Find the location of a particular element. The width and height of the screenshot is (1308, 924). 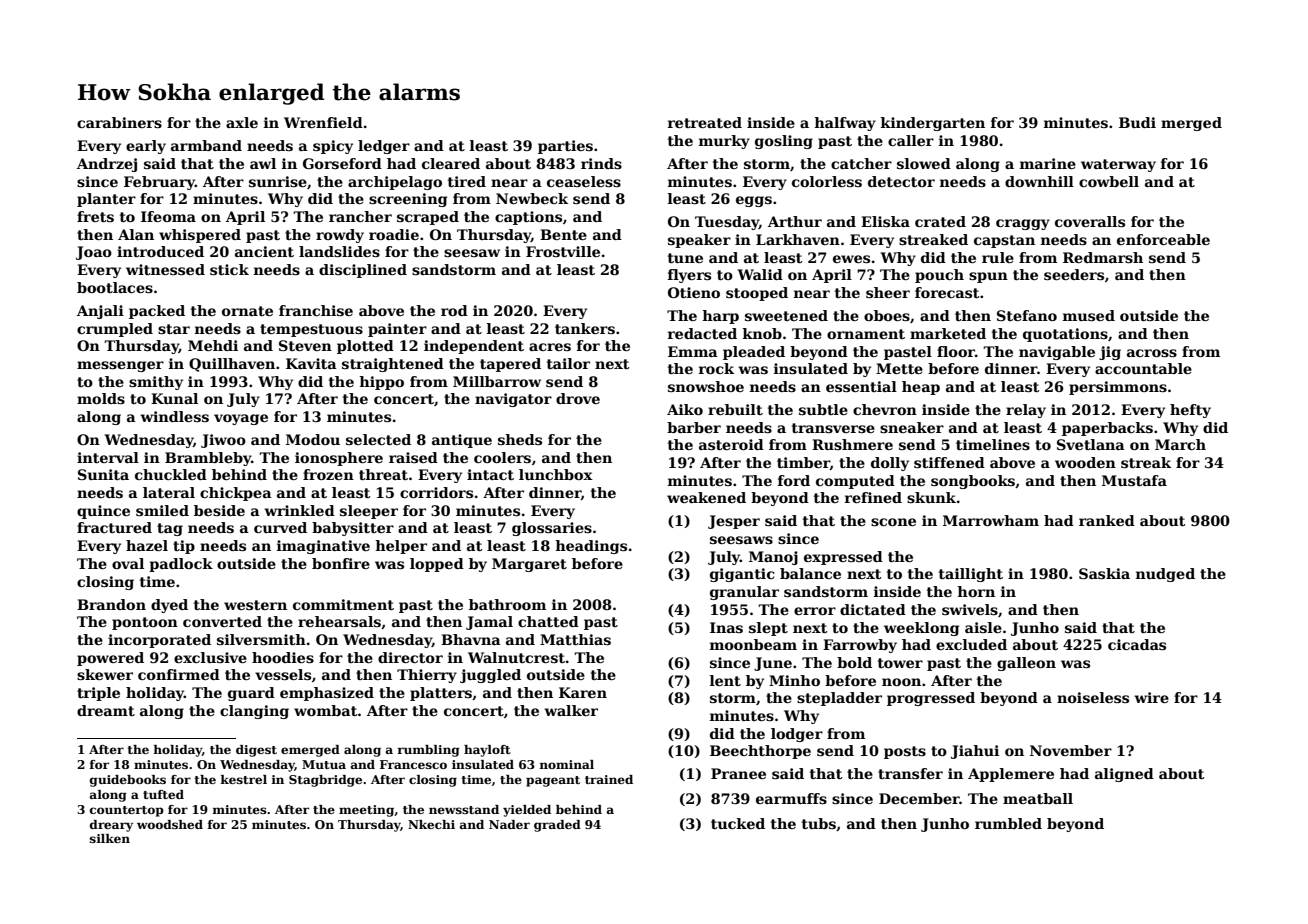

retreated is located at coordinates (705, 122).
